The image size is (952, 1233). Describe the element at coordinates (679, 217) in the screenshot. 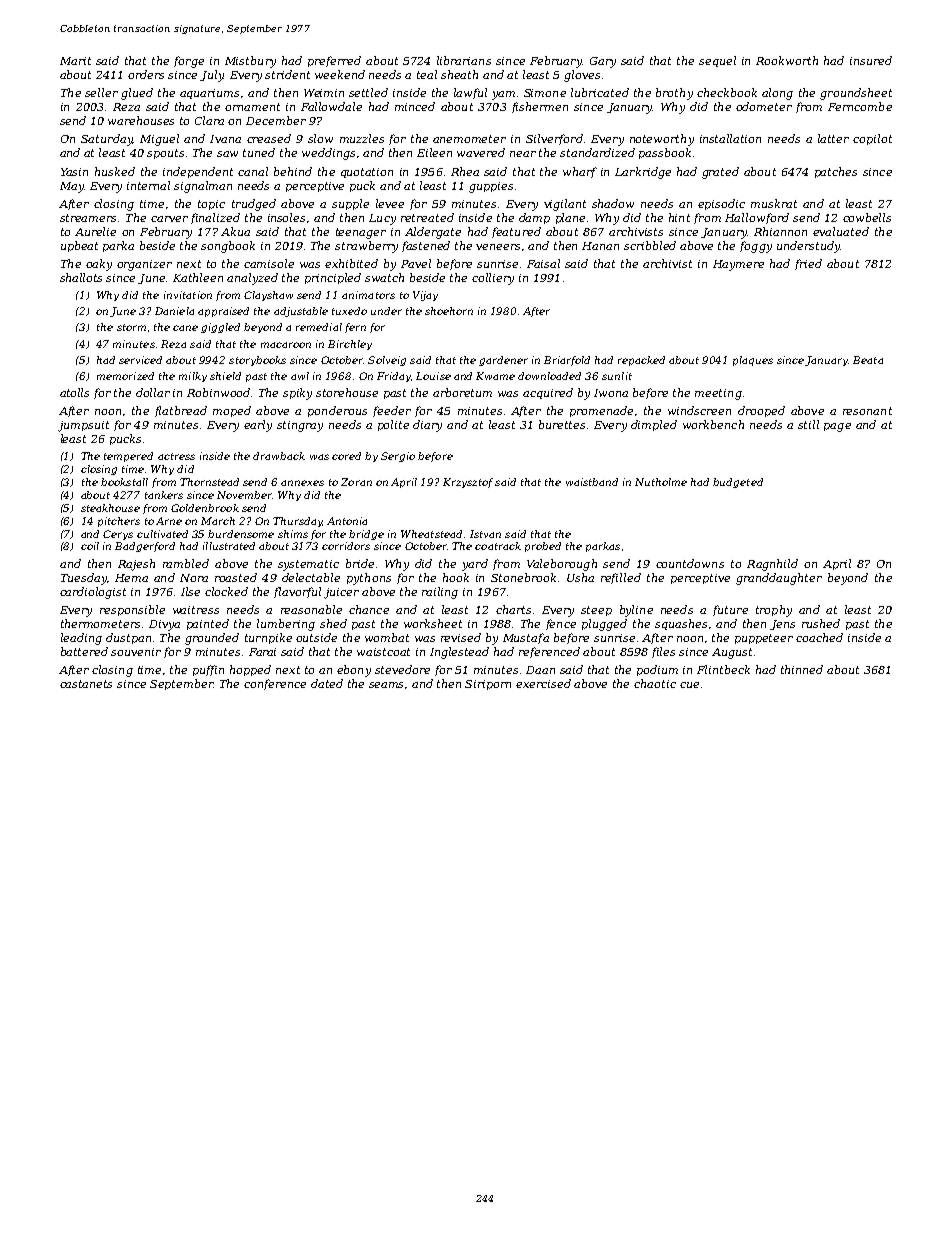

I see `hint` at that location.
